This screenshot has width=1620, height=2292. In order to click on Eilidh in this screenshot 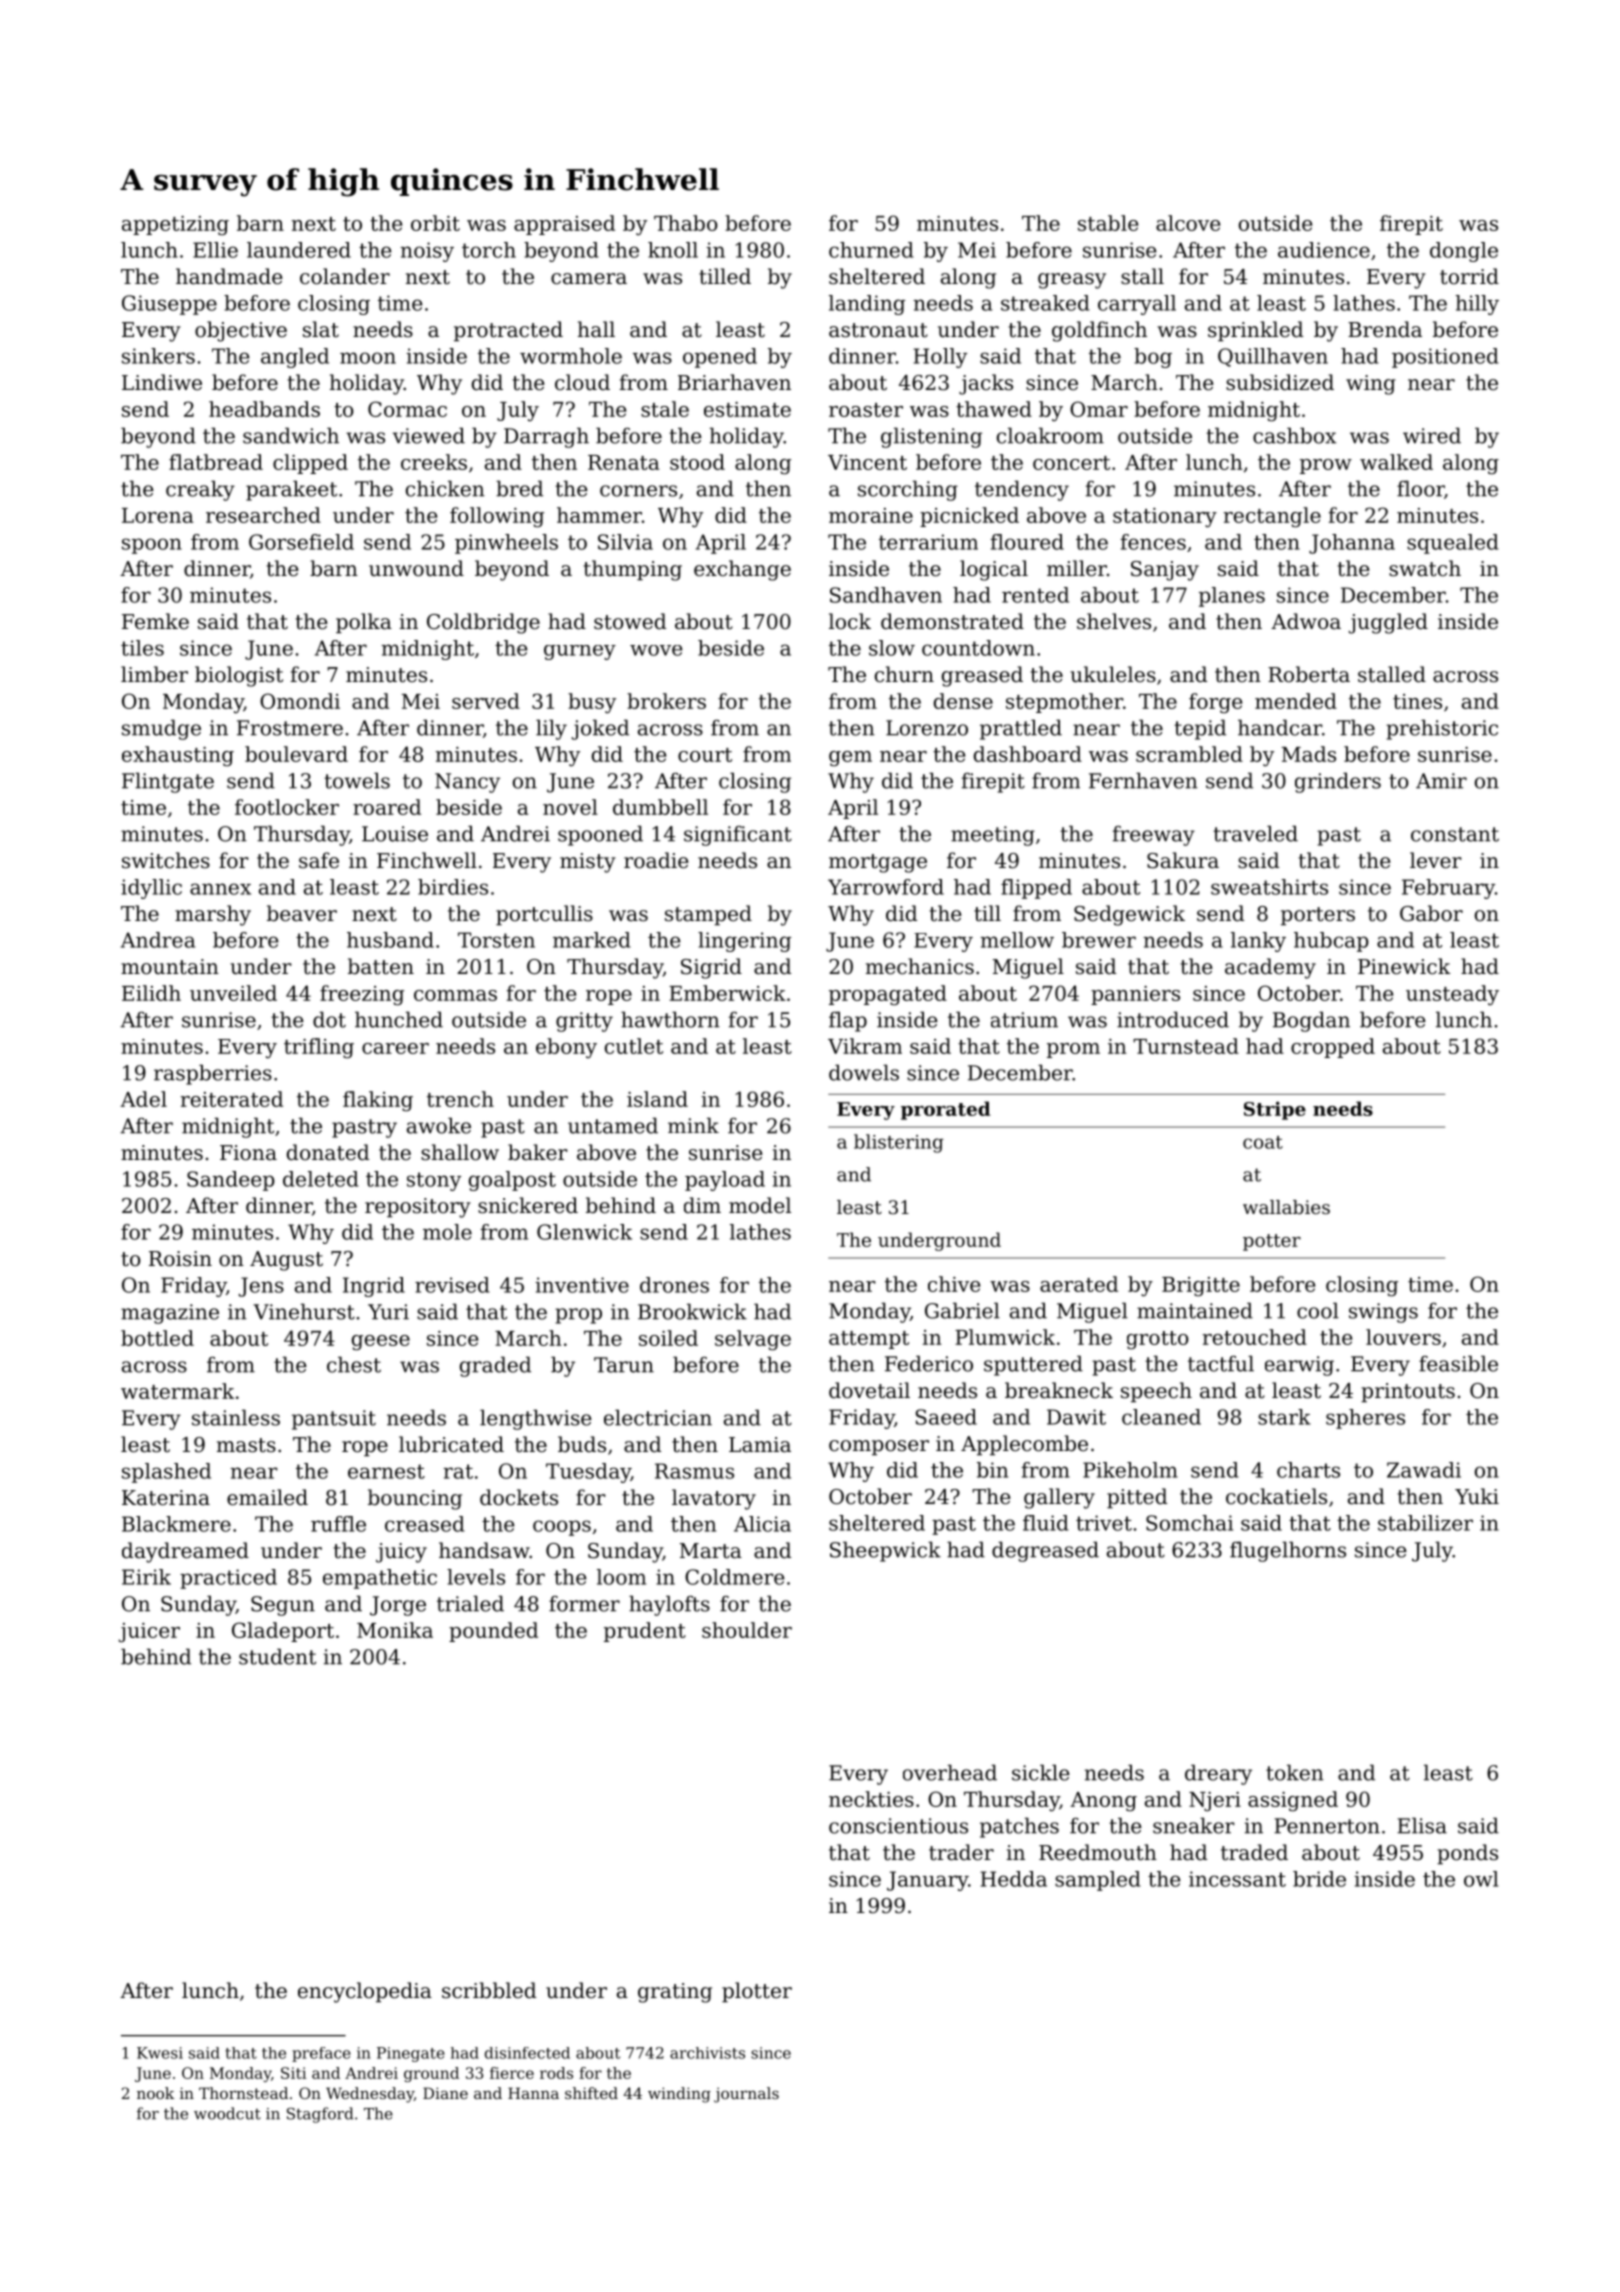, I will do `click(151, 993)`.
